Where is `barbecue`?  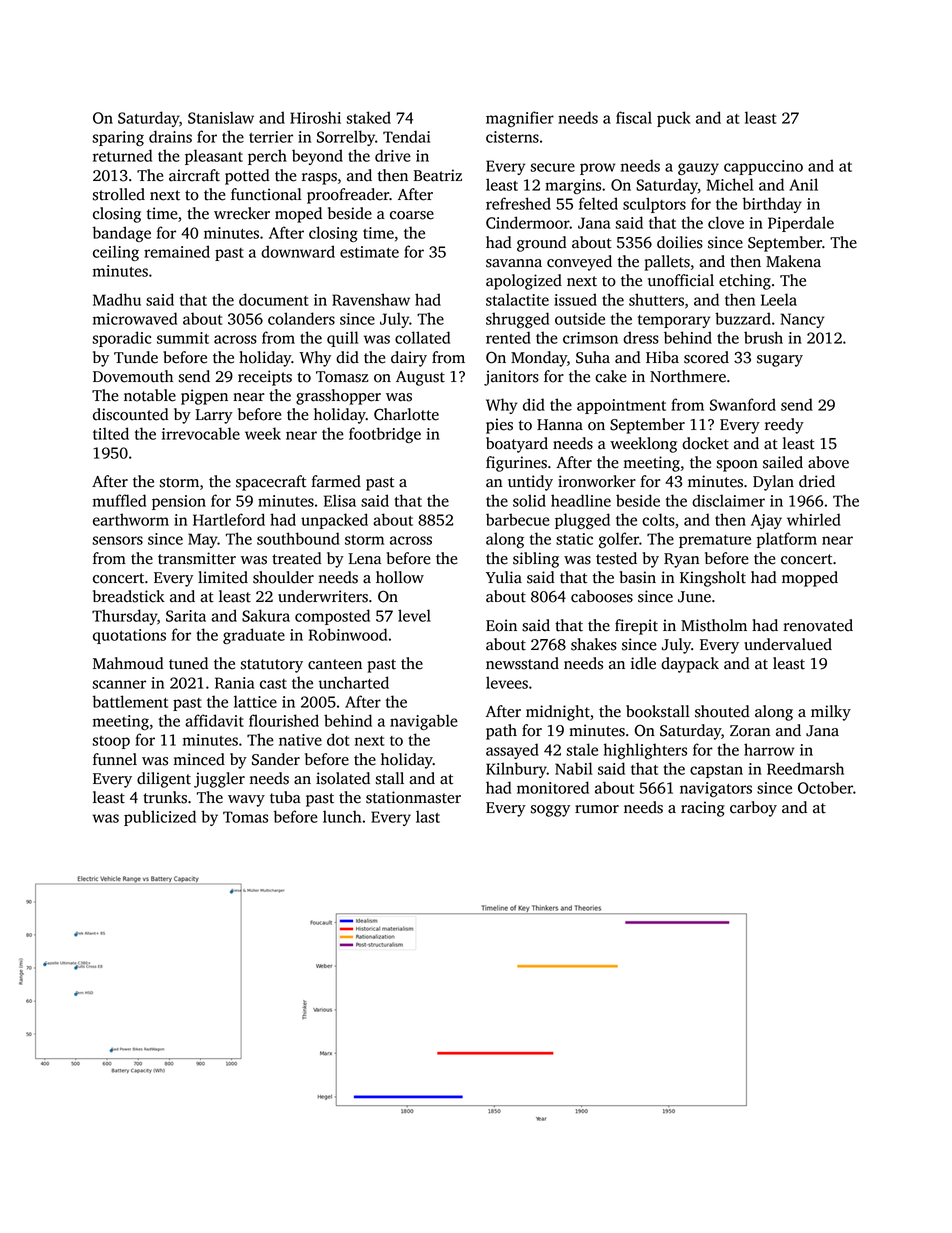
barbecue is located at coordinates (518, 519).
